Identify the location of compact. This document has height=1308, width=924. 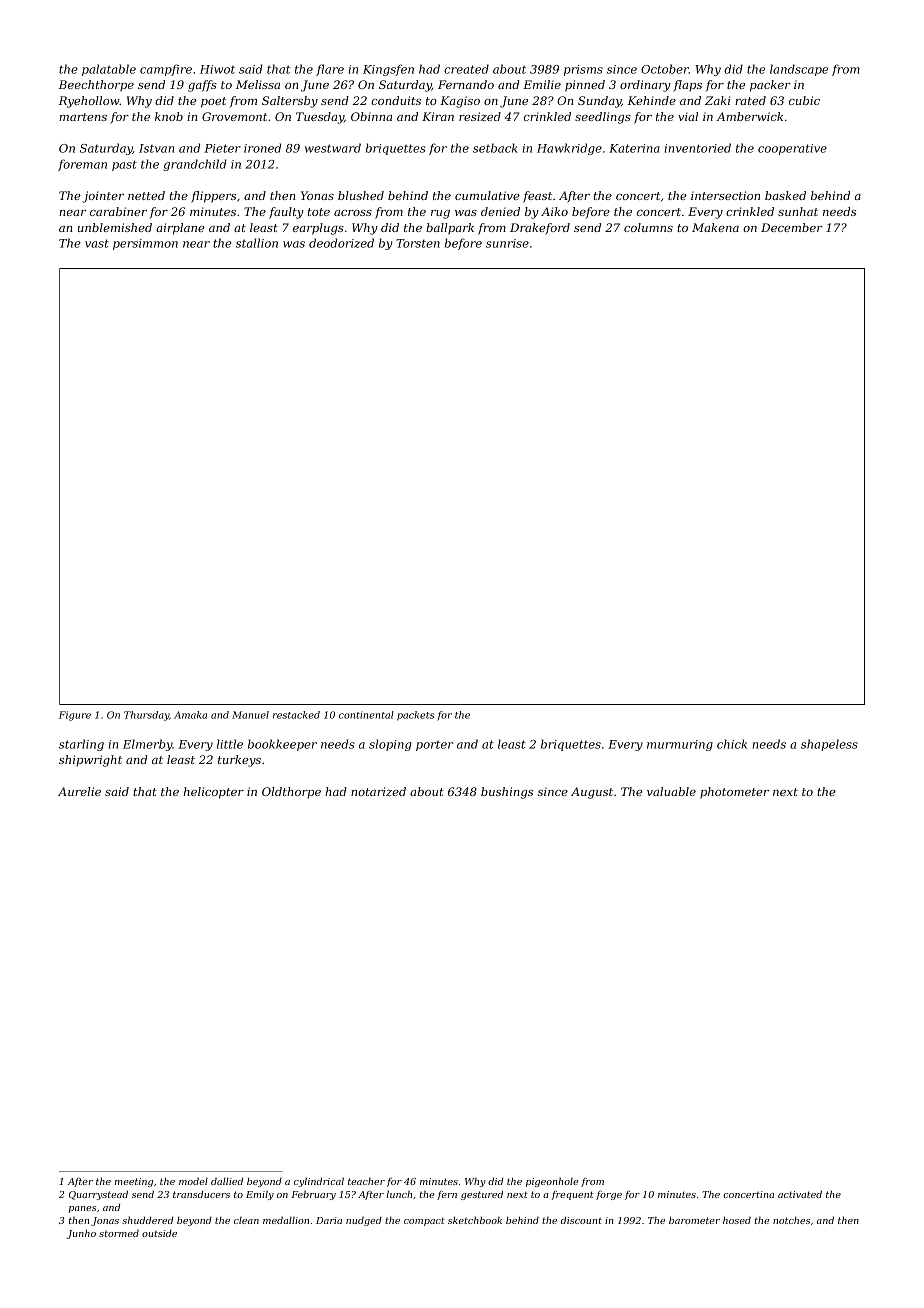
(424, 1221).
